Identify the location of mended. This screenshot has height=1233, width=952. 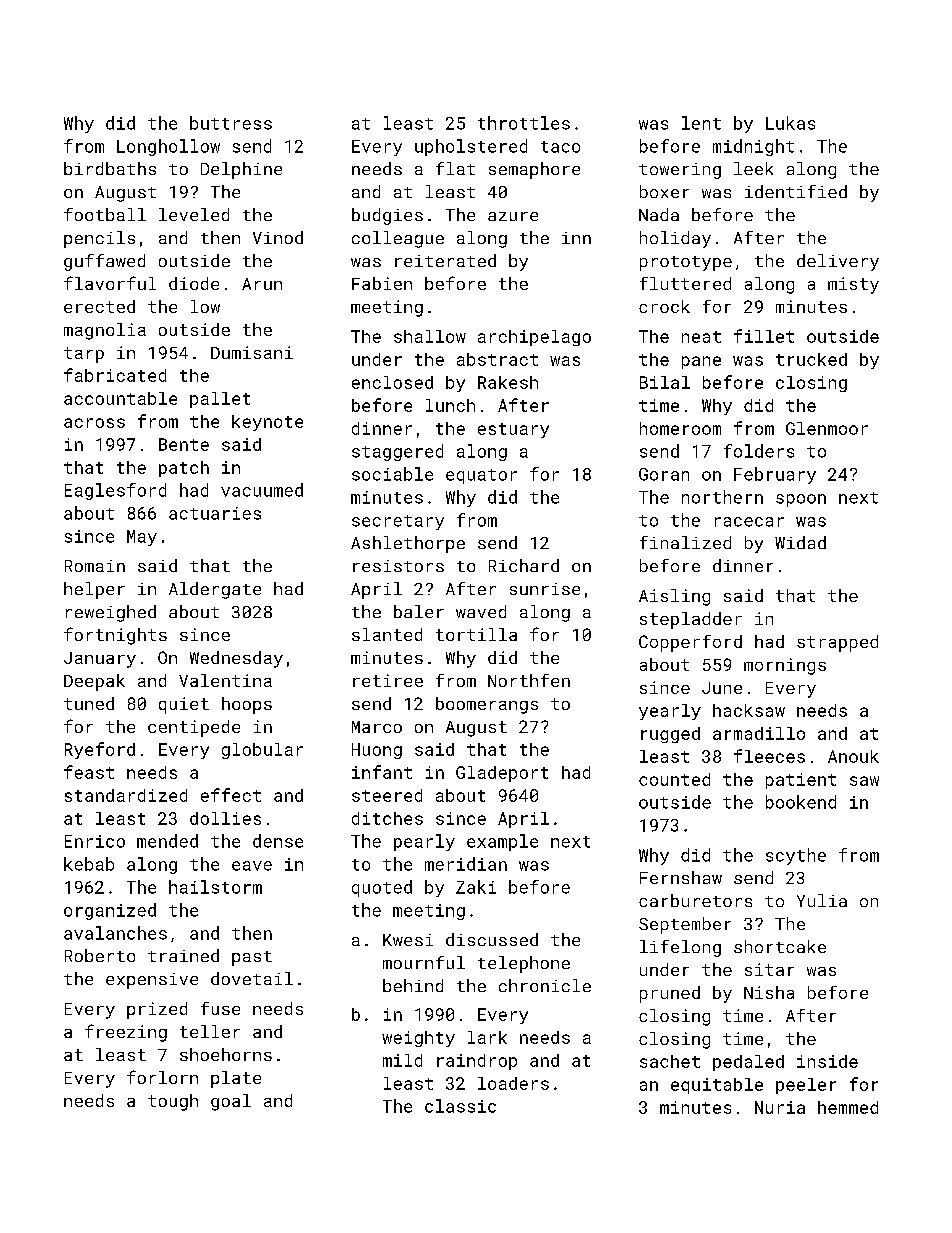
(167, 841).
